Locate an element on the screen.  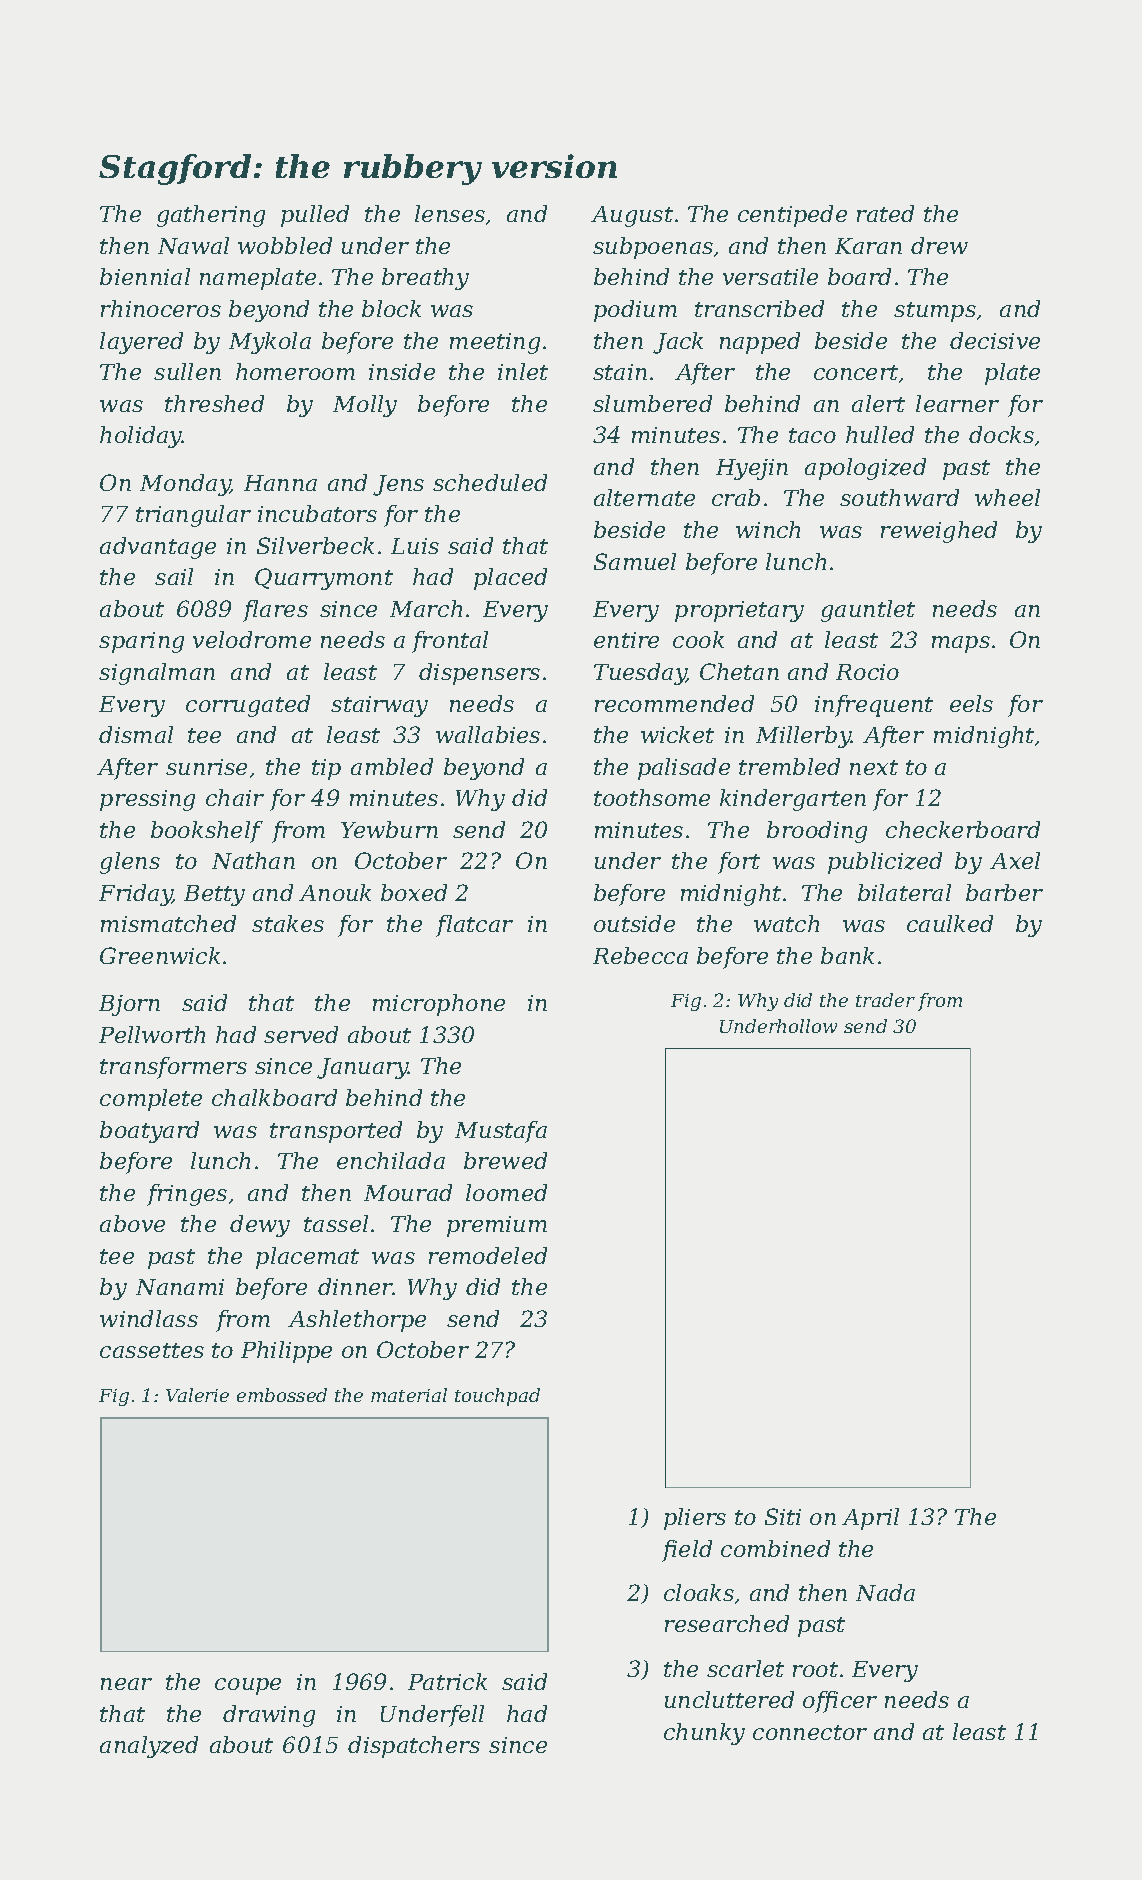
dismal is located at coordinates (136, 734).
